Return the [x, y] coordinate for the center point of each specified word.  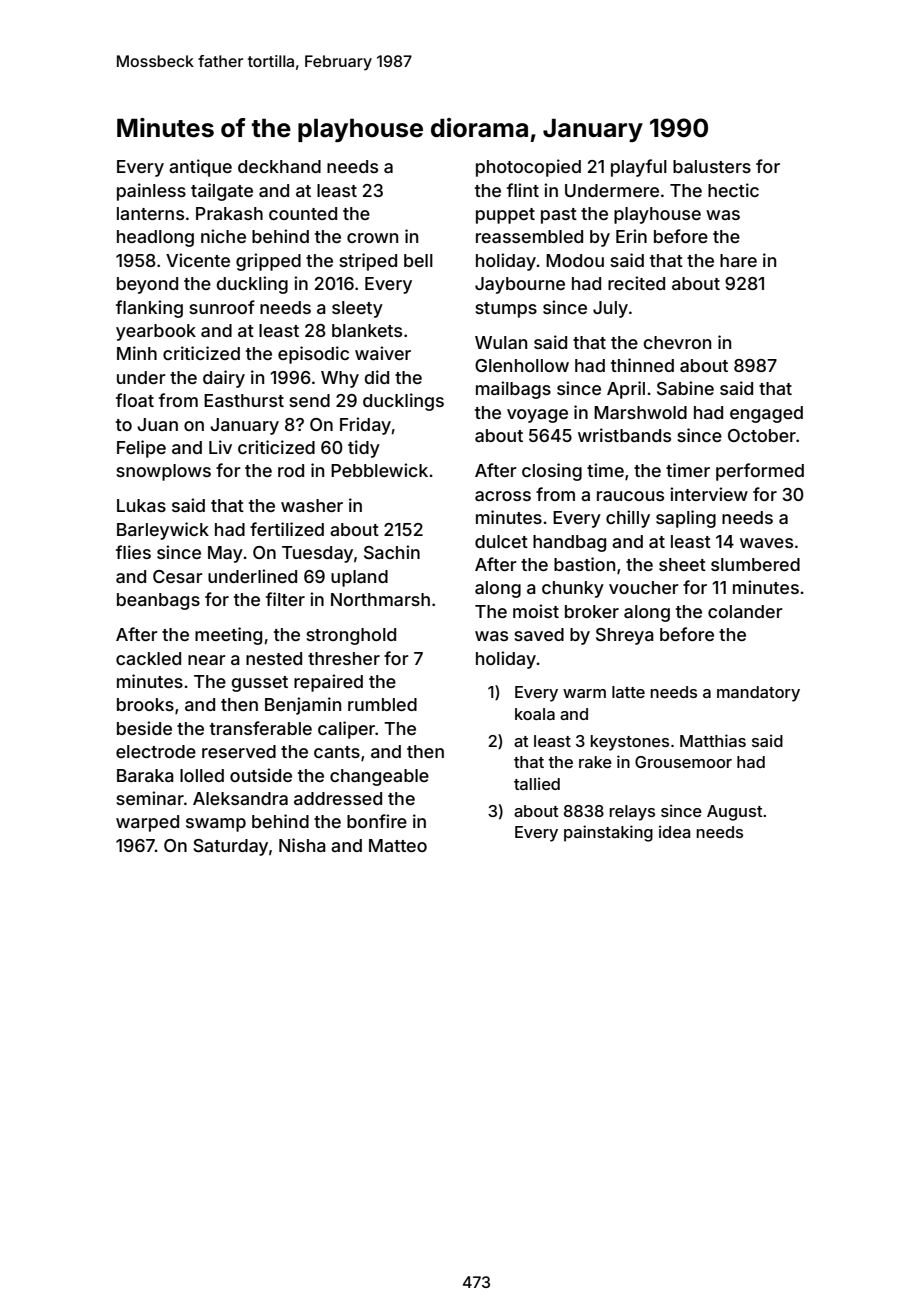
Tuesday [317, 554]
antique [200, 168]
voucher [644, 587]
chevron [677, 342]
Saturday [230, 847]
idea [674, 831]
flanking [149, 309]
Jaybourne [520, 285]
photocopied [528, 168]
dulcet [501, 541]
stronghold [351, 636]
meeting [228, 636]
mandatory [758, 694]
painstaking [608, 833]
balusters [712, 166]
